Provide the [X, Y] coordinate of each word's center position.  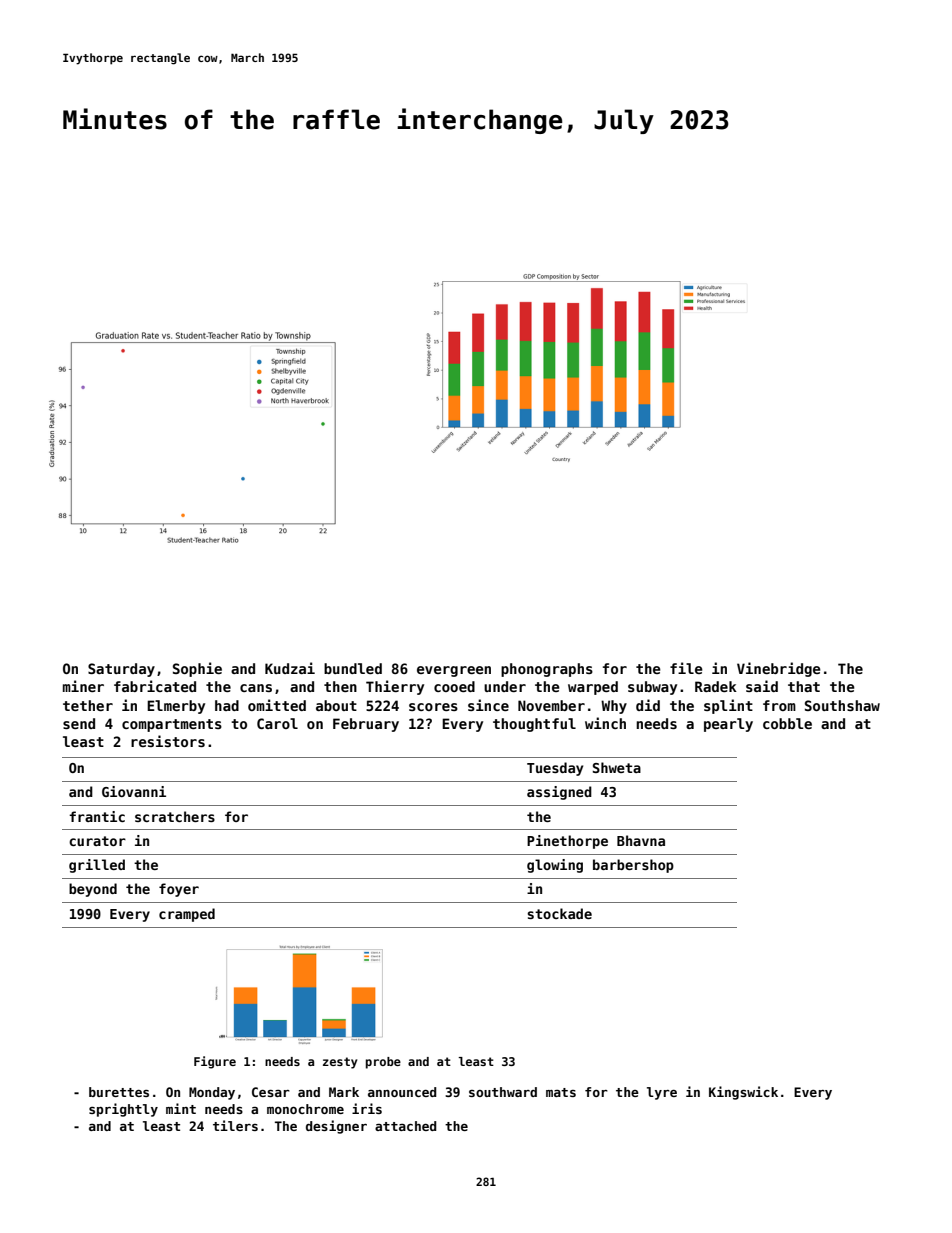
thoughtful [534, 725]
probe [383, 1063]
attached [405, 1126]
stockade [559, 913]
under [505, 686]
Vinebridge [779, 669]
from [779, 705]
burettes [119, 1092]
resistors [168, 741]
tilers [235, 1125]
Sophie [197, 669]
